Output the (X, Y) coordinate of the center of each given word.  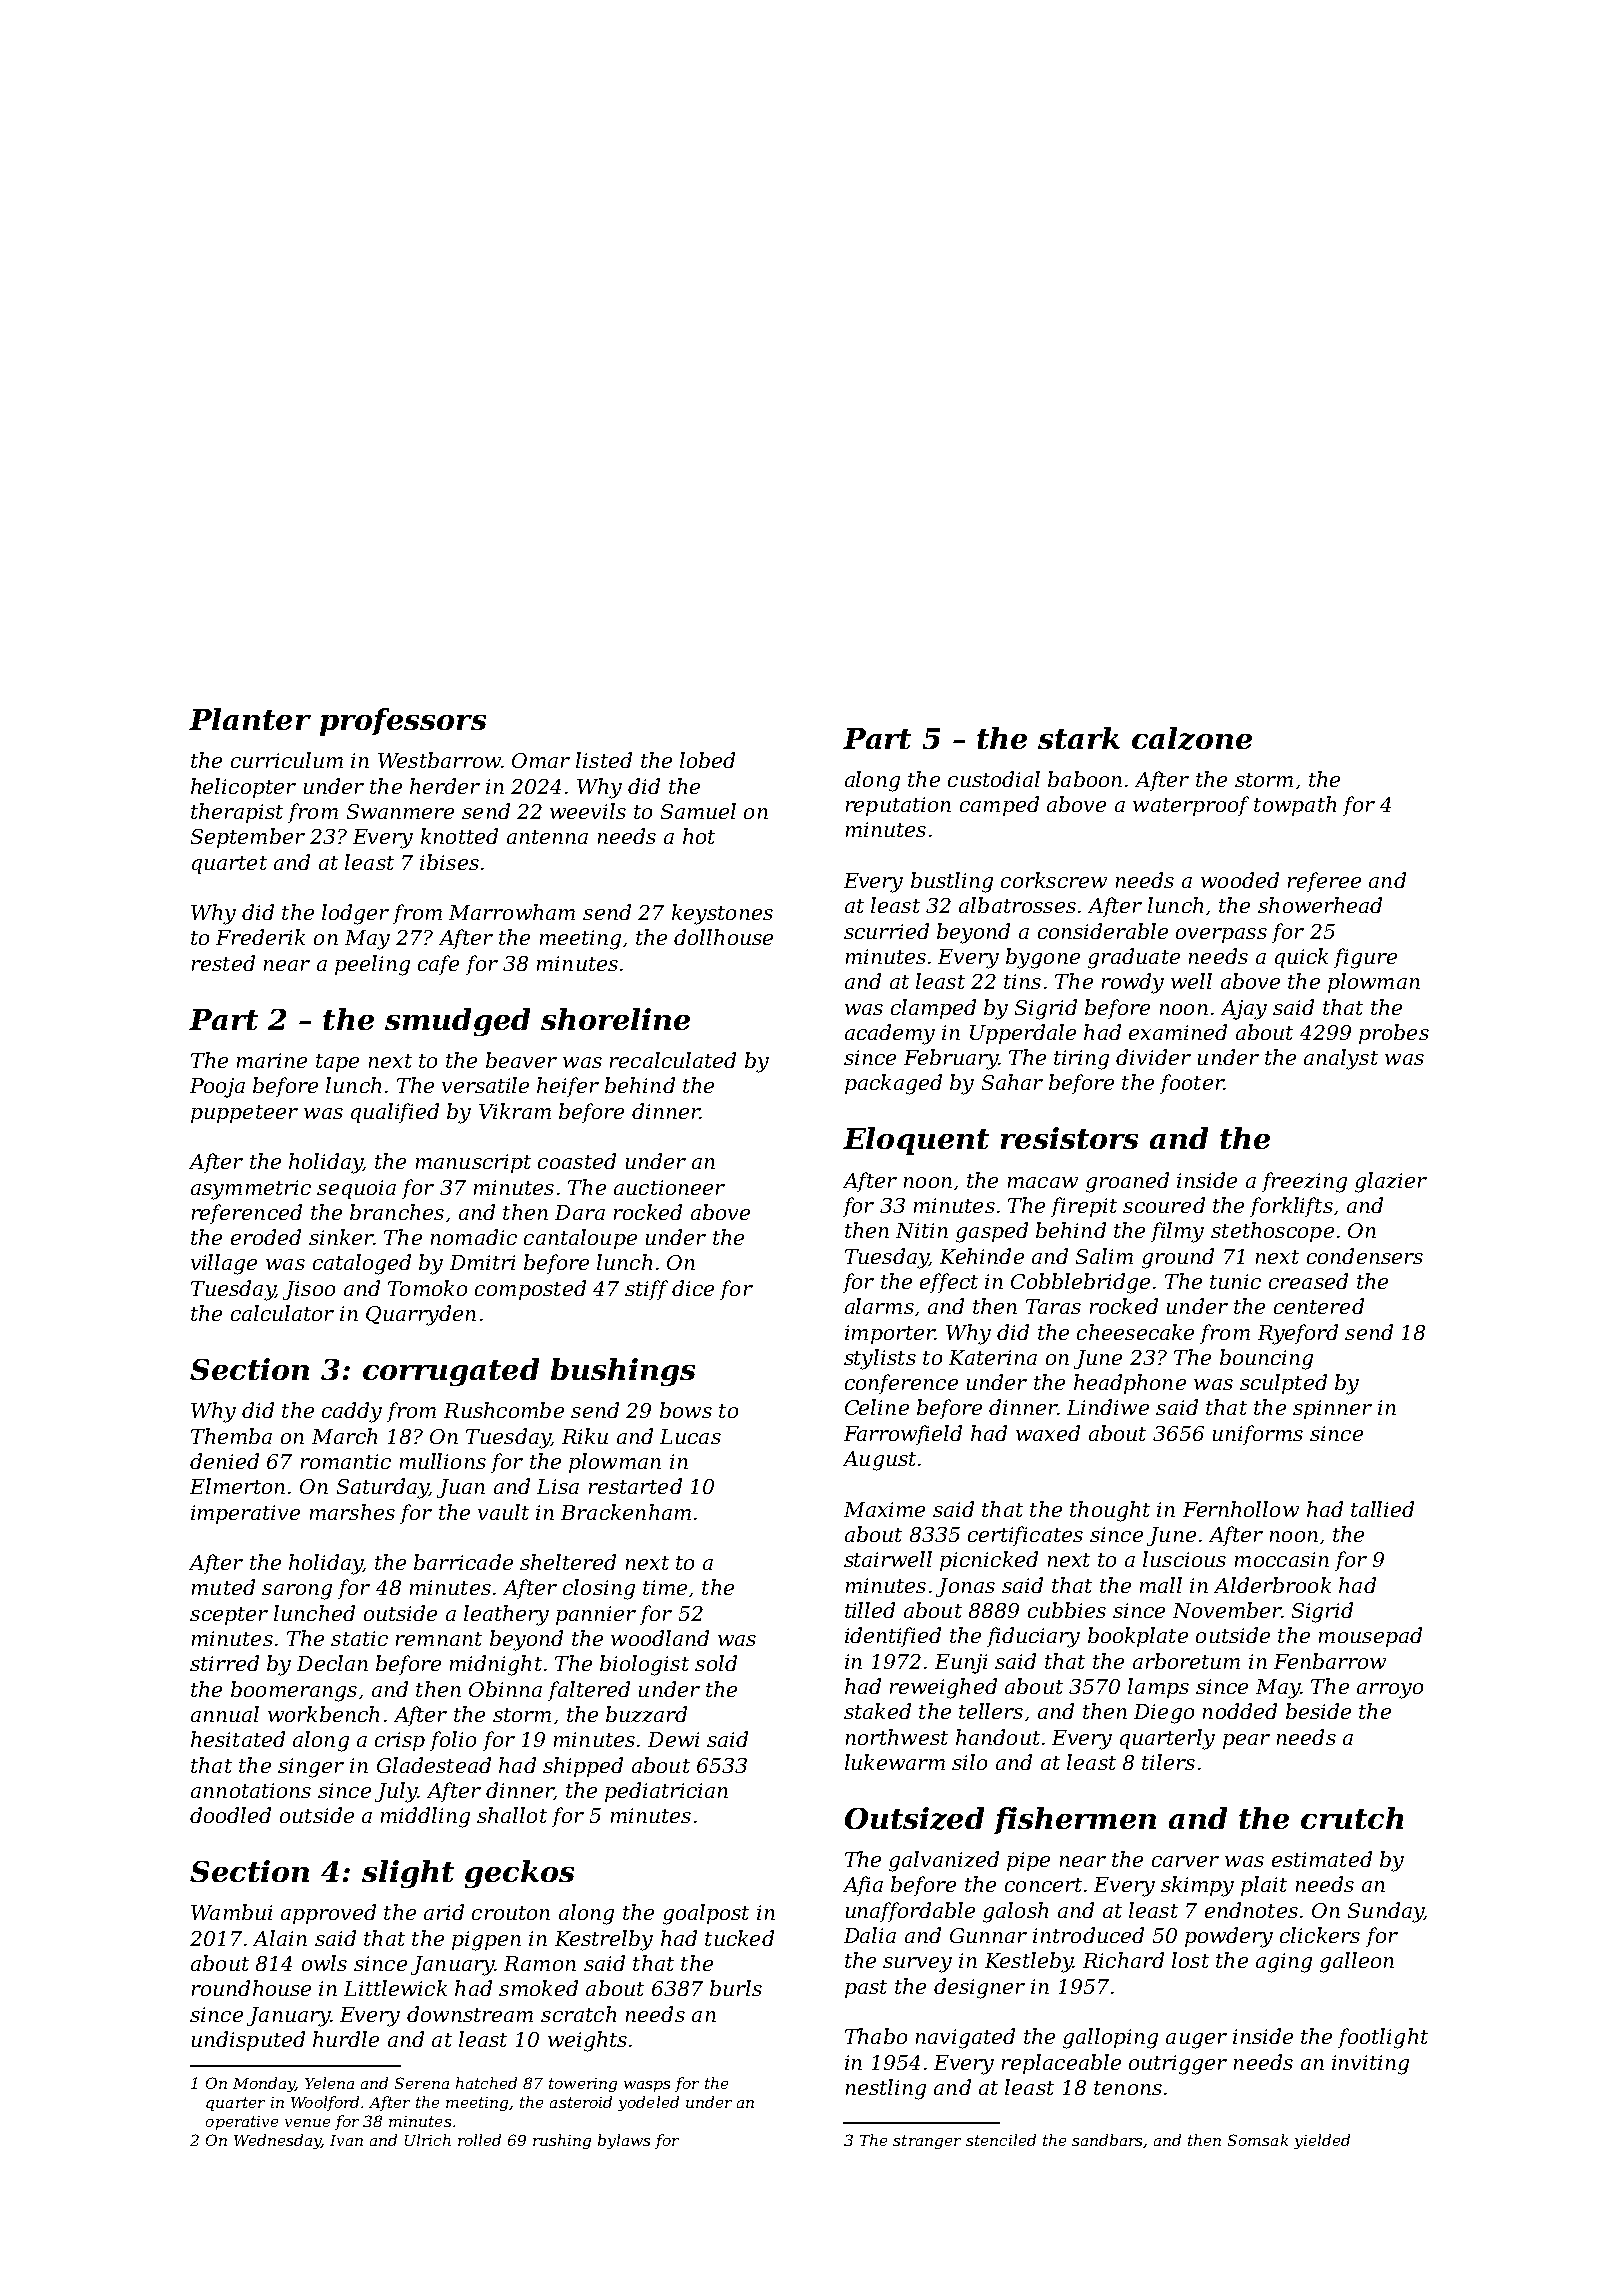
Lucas (690, 1436)
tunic (1235, 1281)
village (224, 1264)
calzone (1192, 738)
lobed (707, 760)
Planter (250, 719)
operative (242, 2123)
